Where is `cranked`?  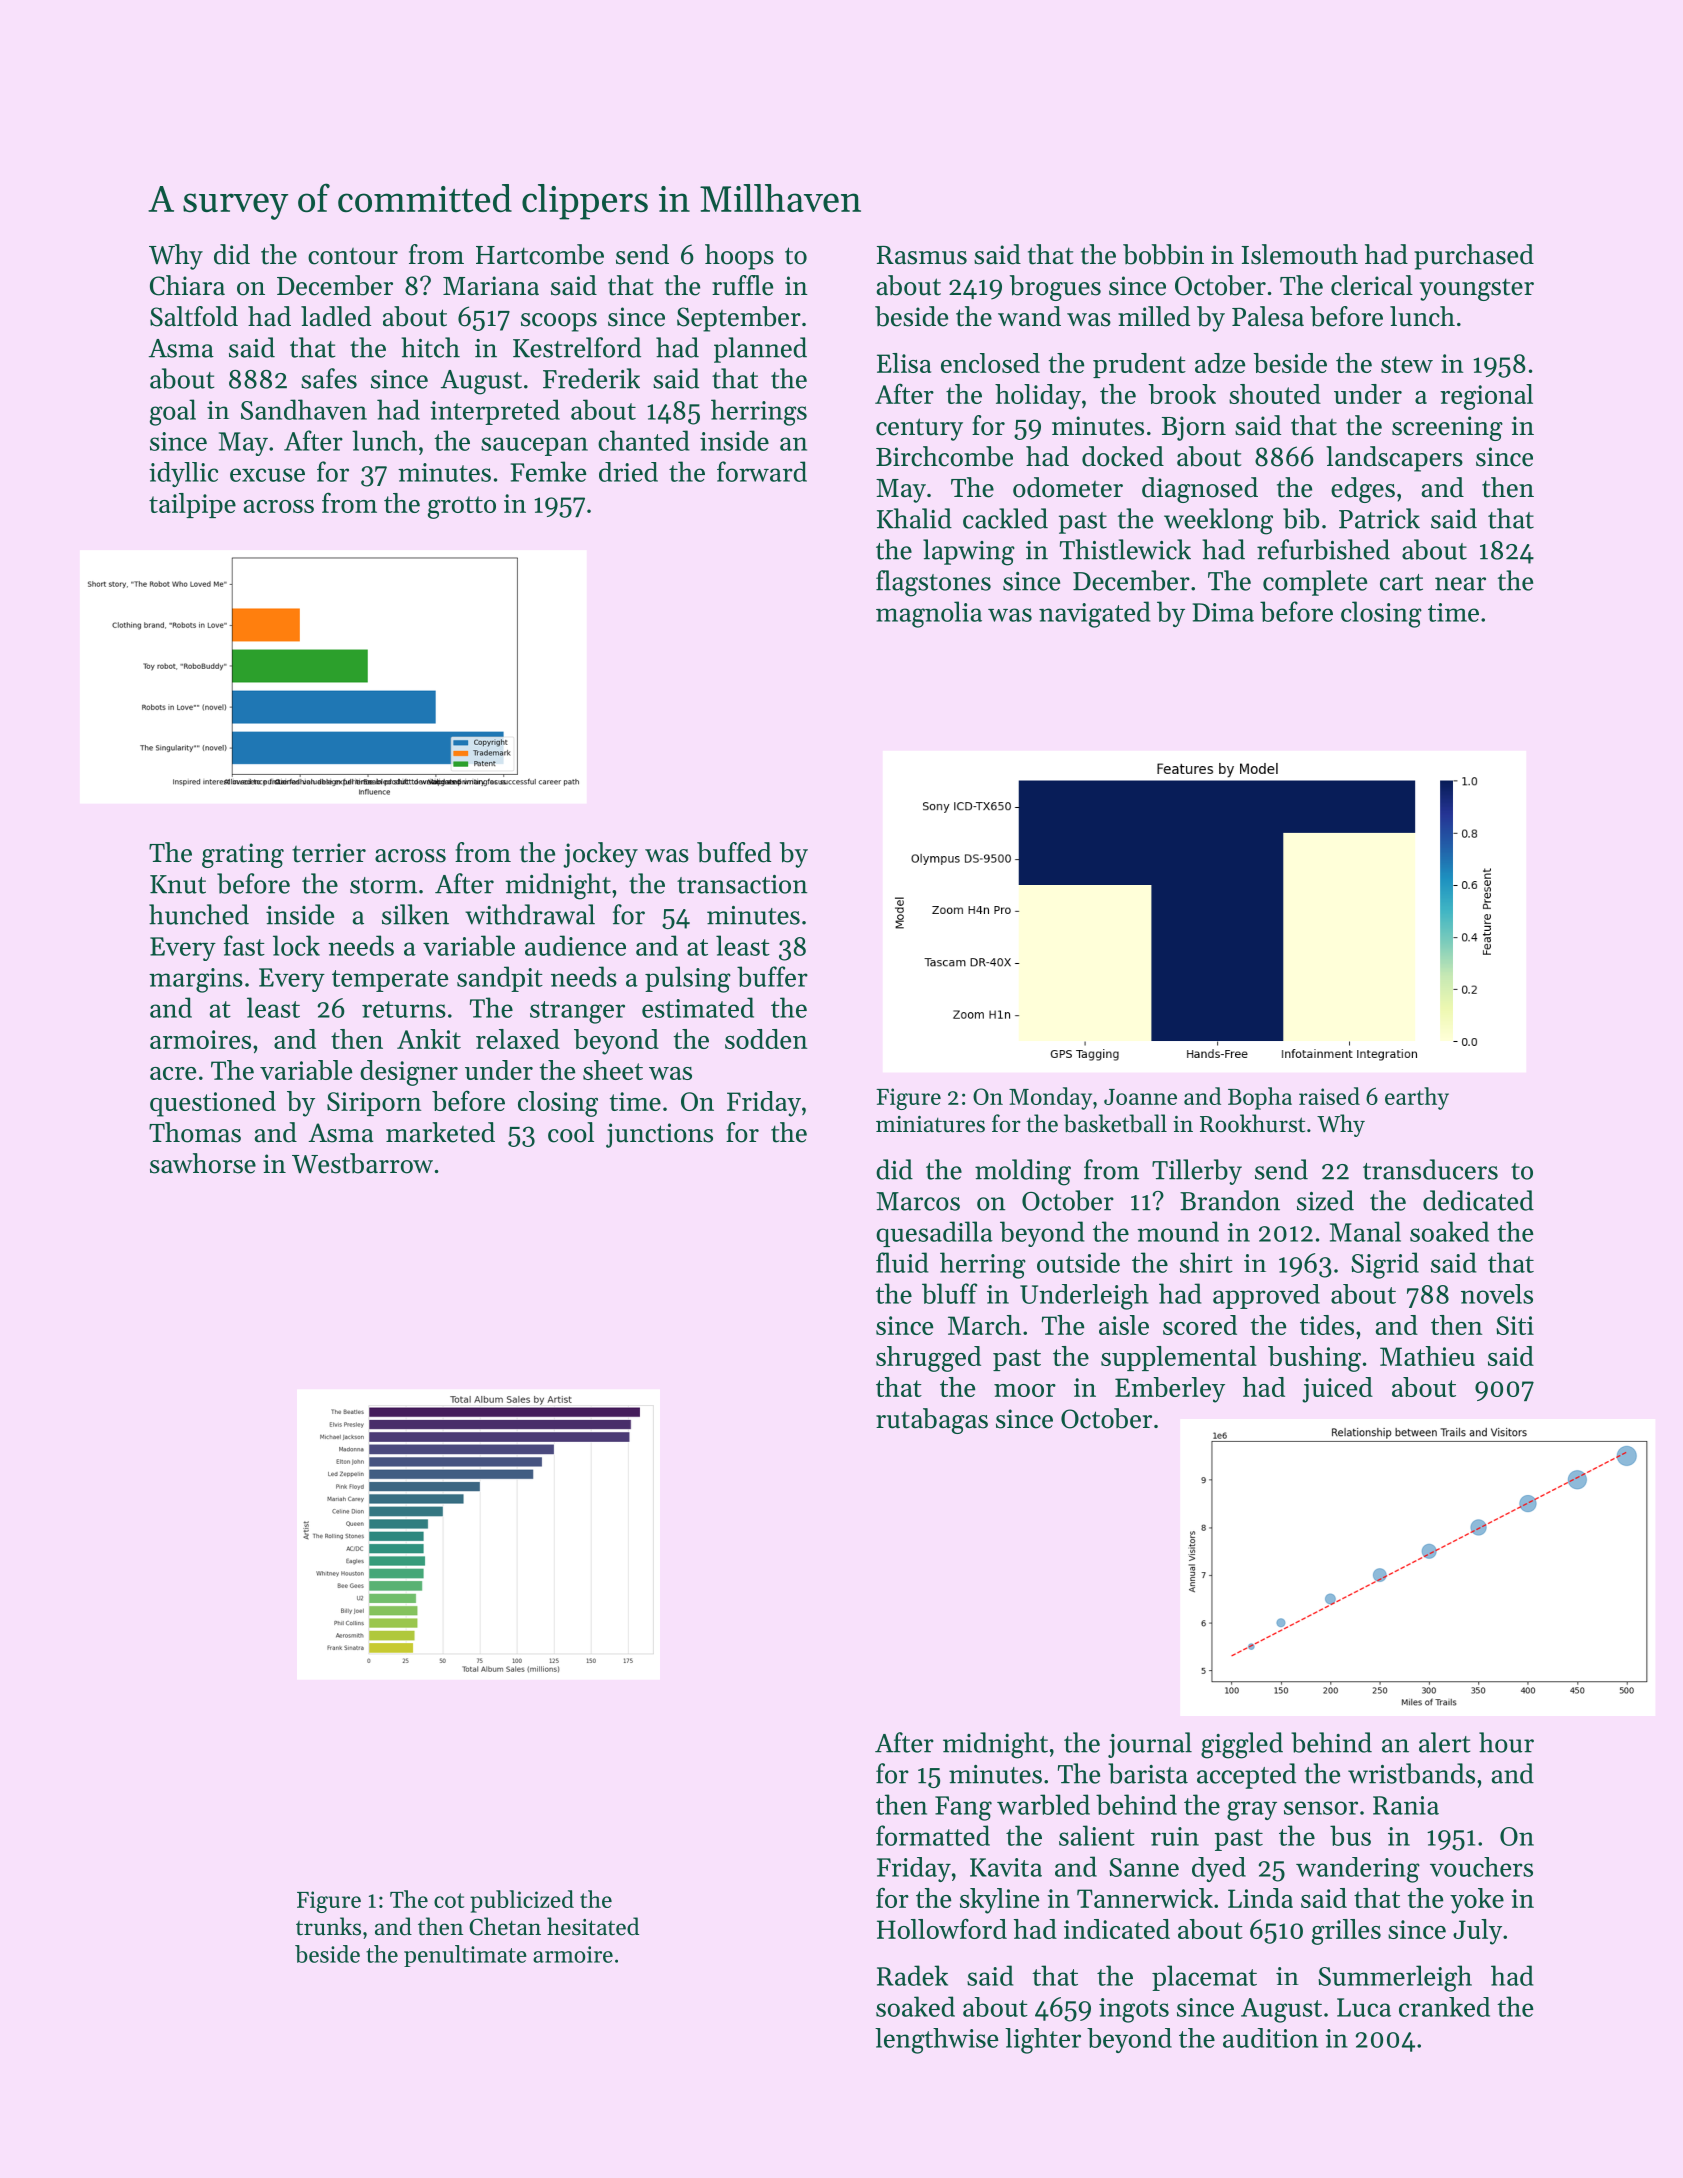 cranked is located at coordinates (1444, 2007).
